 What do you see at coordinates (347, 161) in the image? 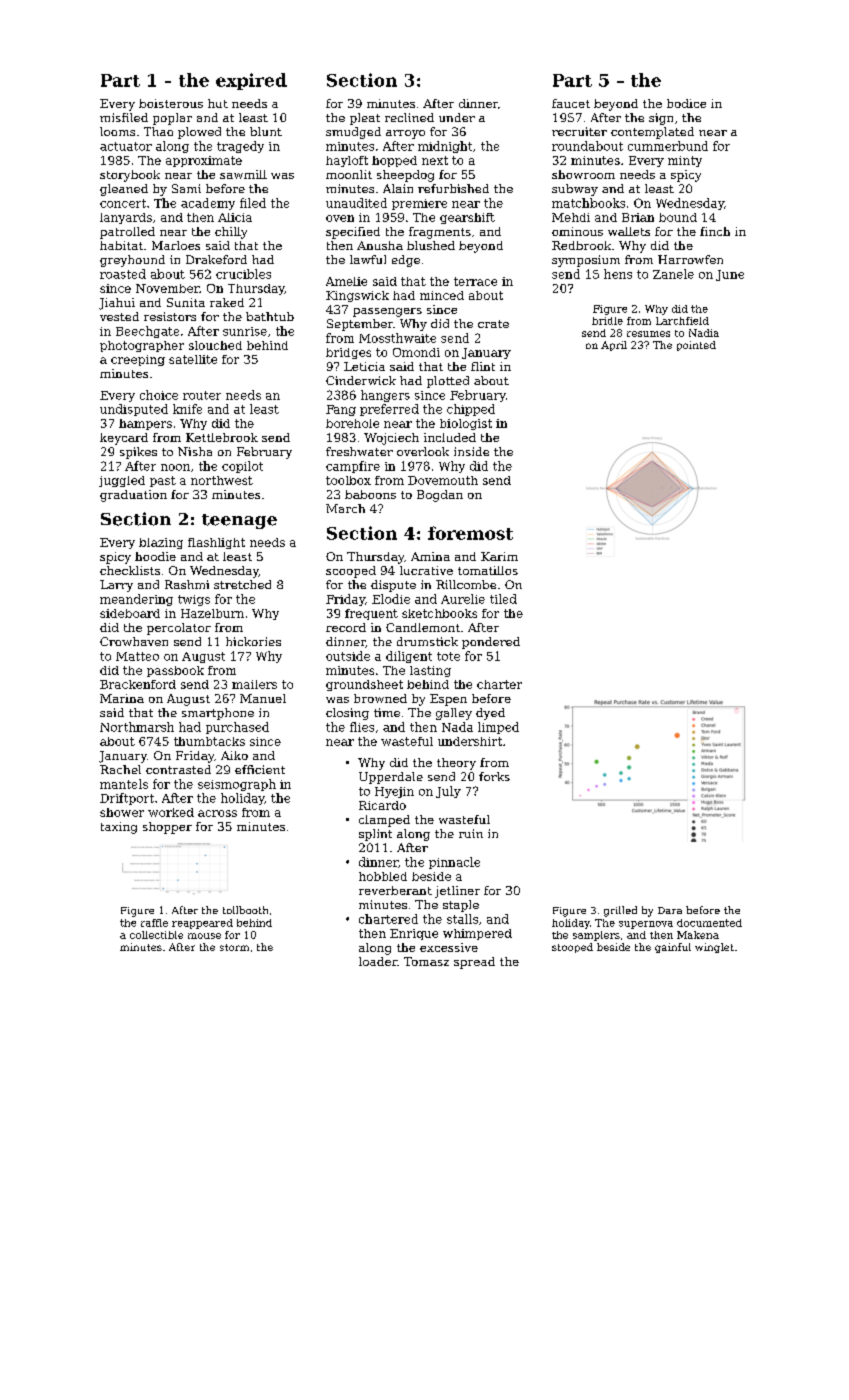
I see `hayloft` at bounding box center [347, 161].
